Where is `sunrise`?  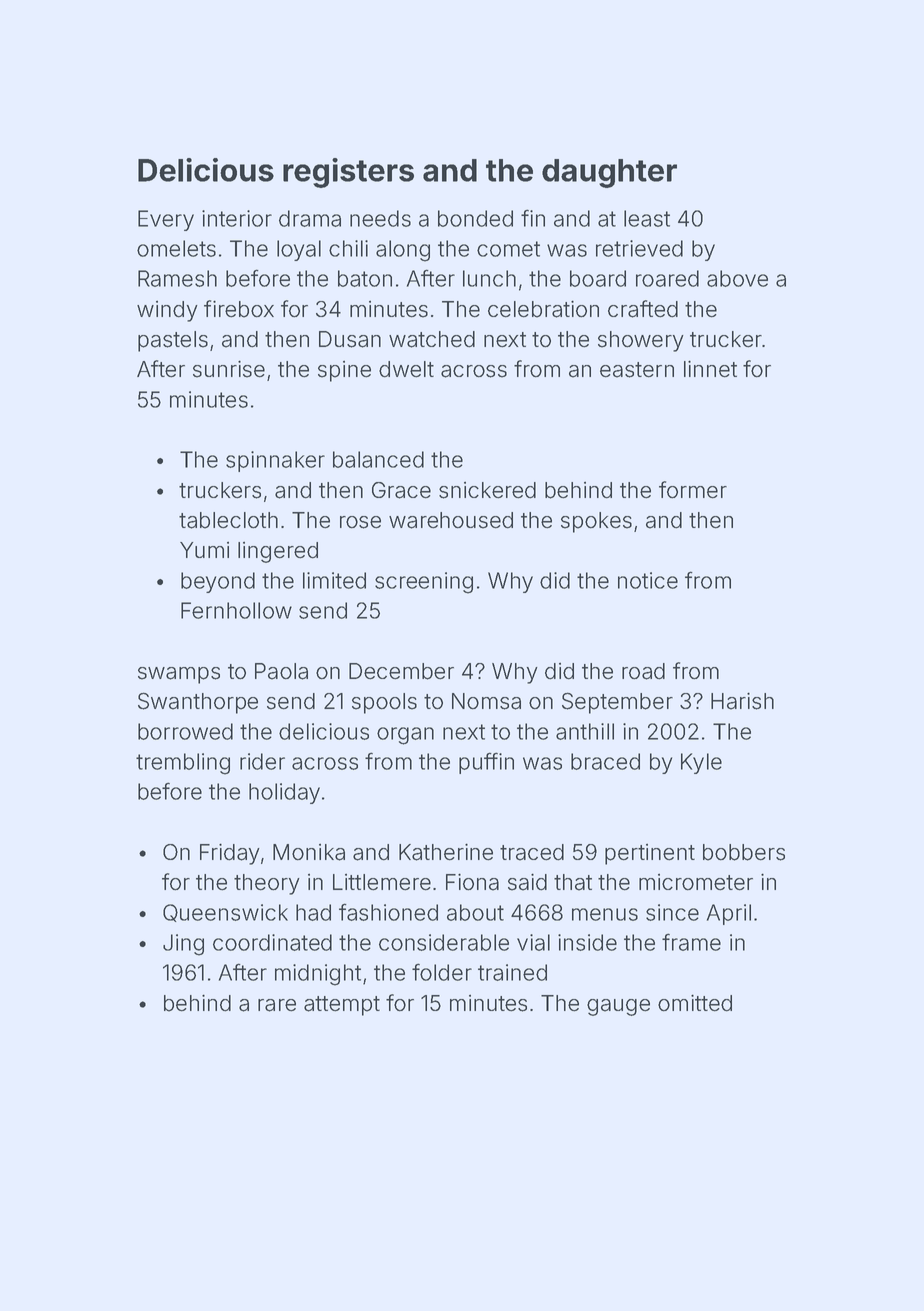
sunrise is located at coordinates (229, 369).
